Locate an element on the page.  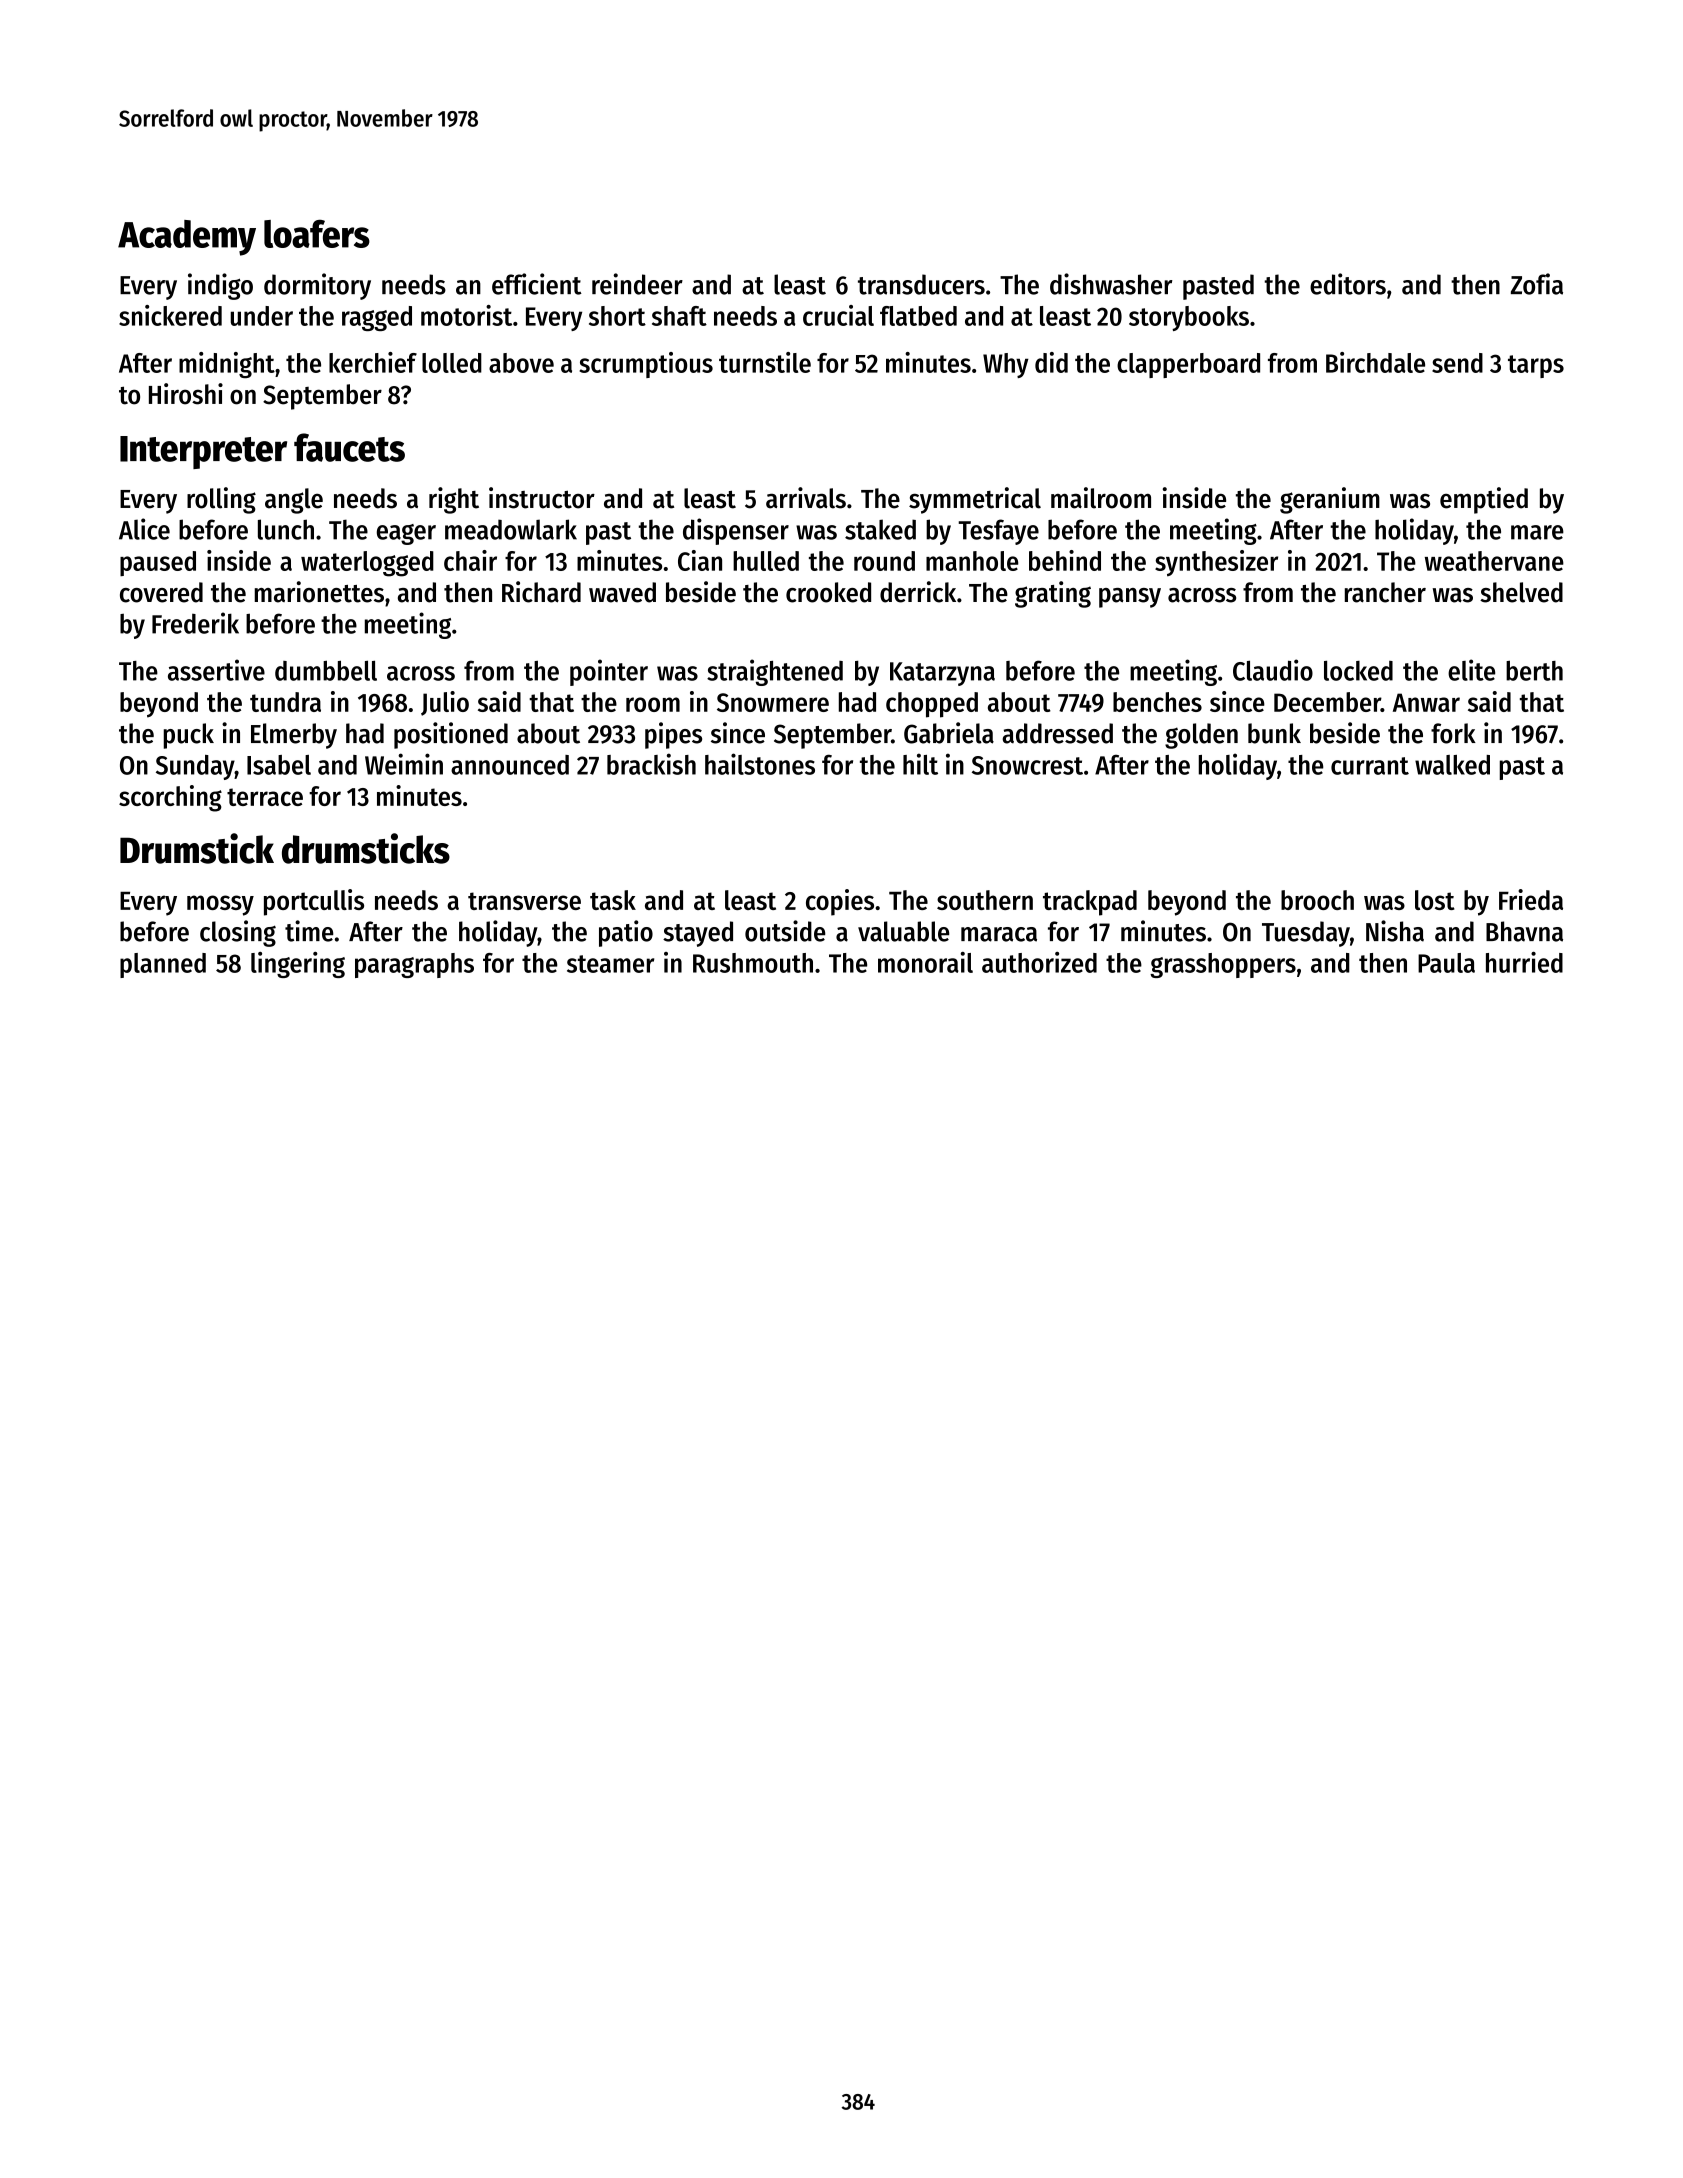
Frieda is located at coordinates (1531, 899).
